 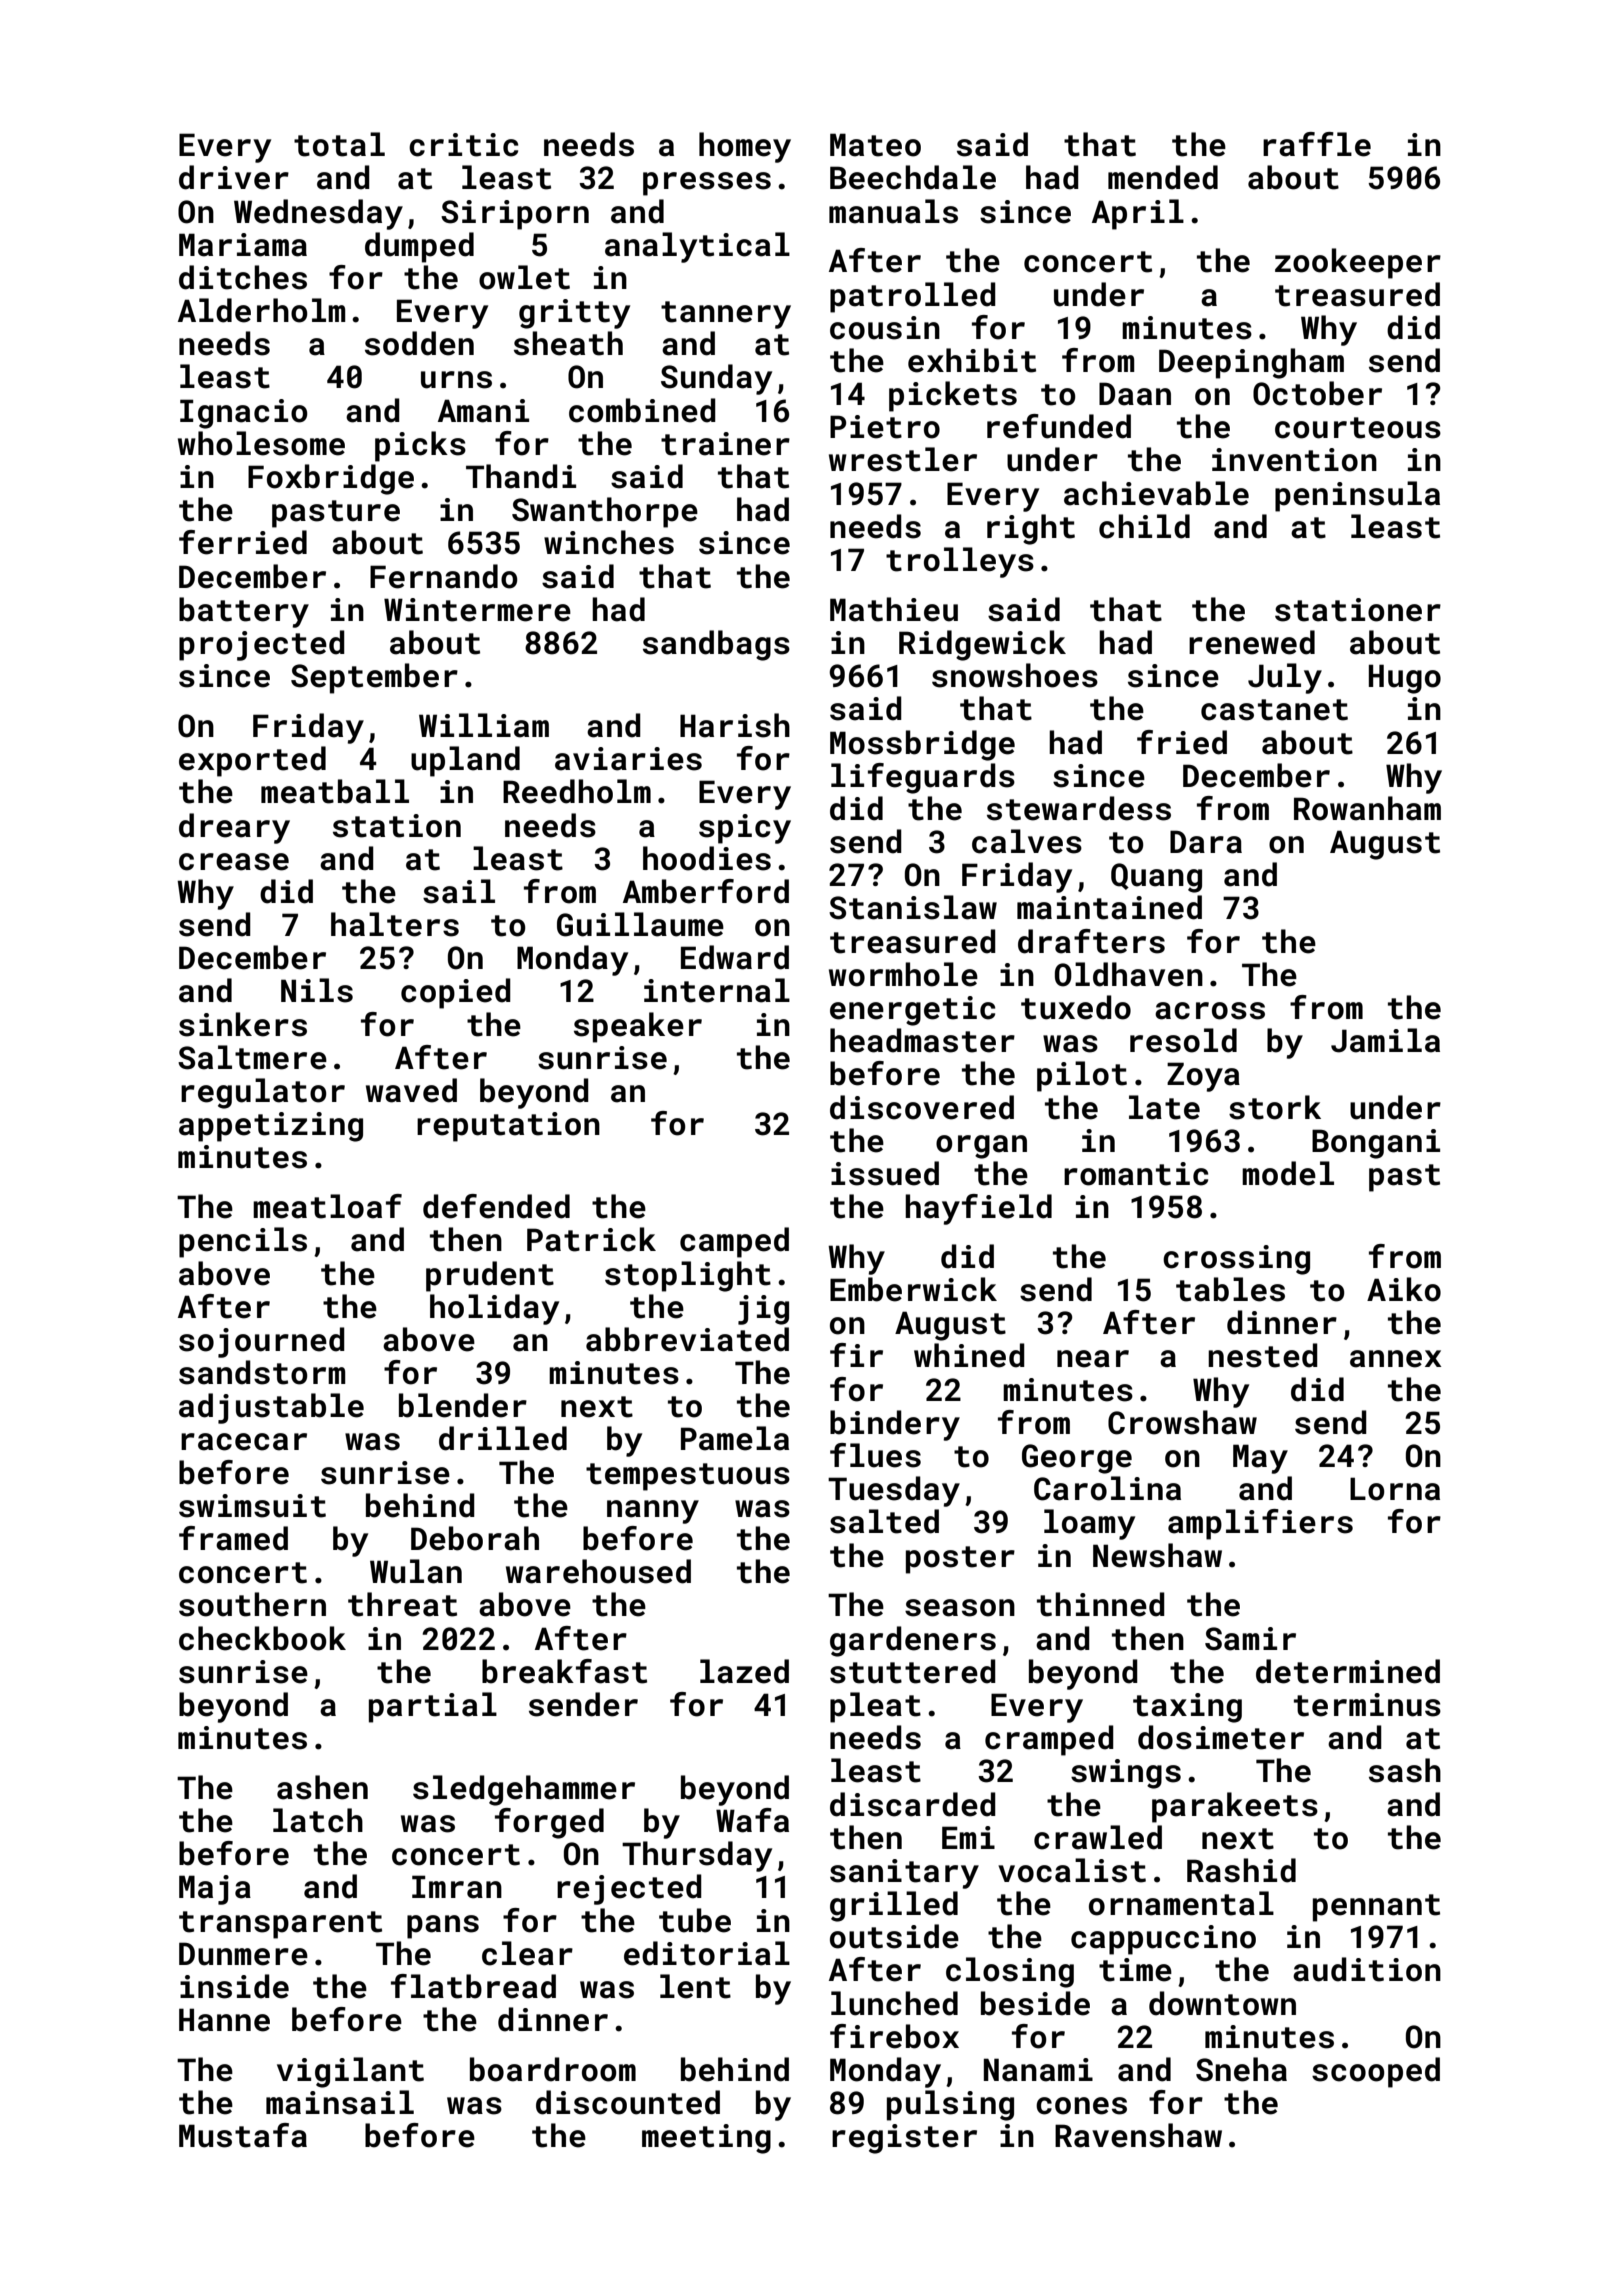 What do you see at coordinates (1404, 1289) in the image?
I see `Aiko` at bounding box center [1404, 1289].
